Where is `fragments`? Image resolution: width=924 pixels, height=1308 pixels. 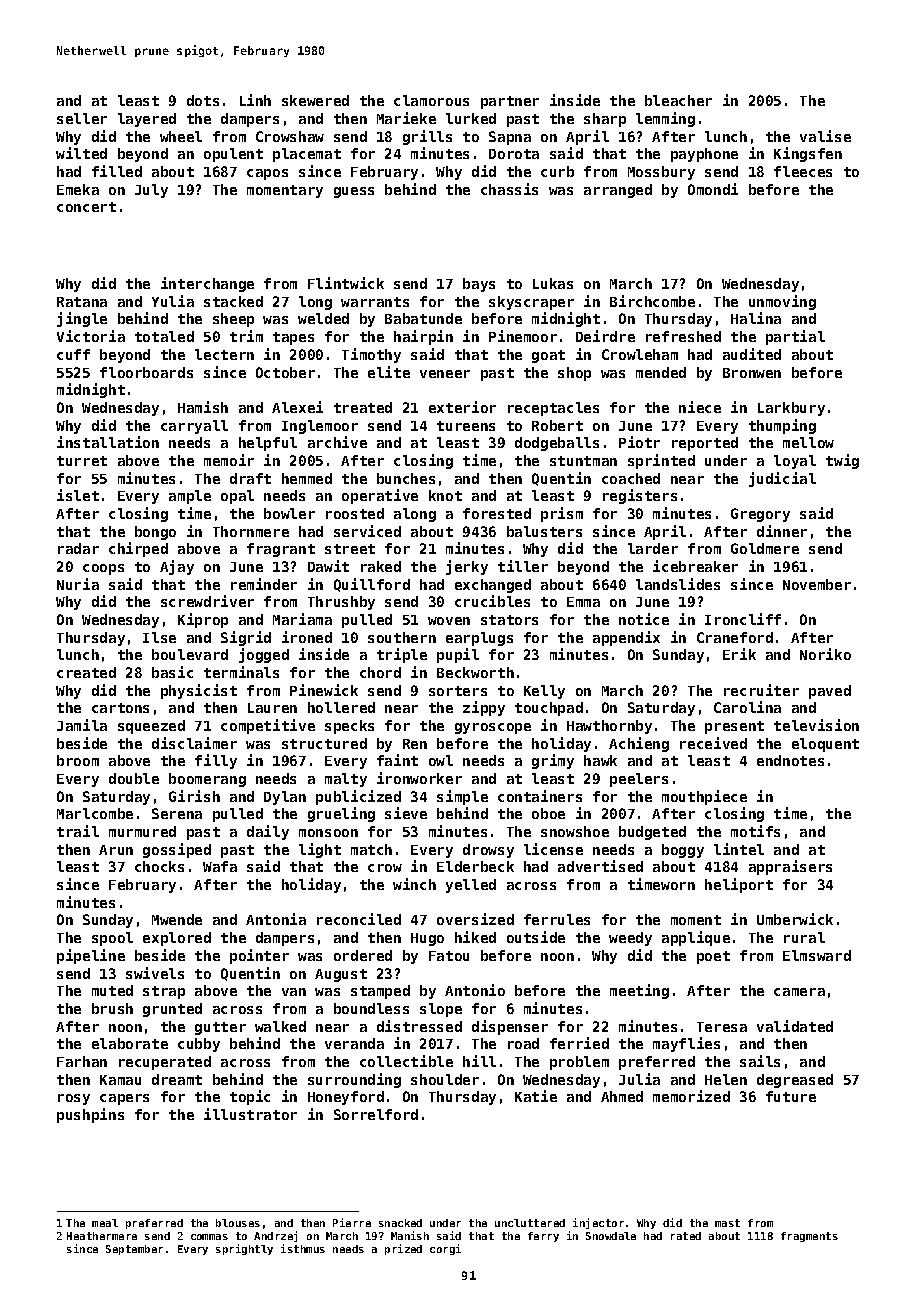
fragments is located at coordinates (809, 1237).
